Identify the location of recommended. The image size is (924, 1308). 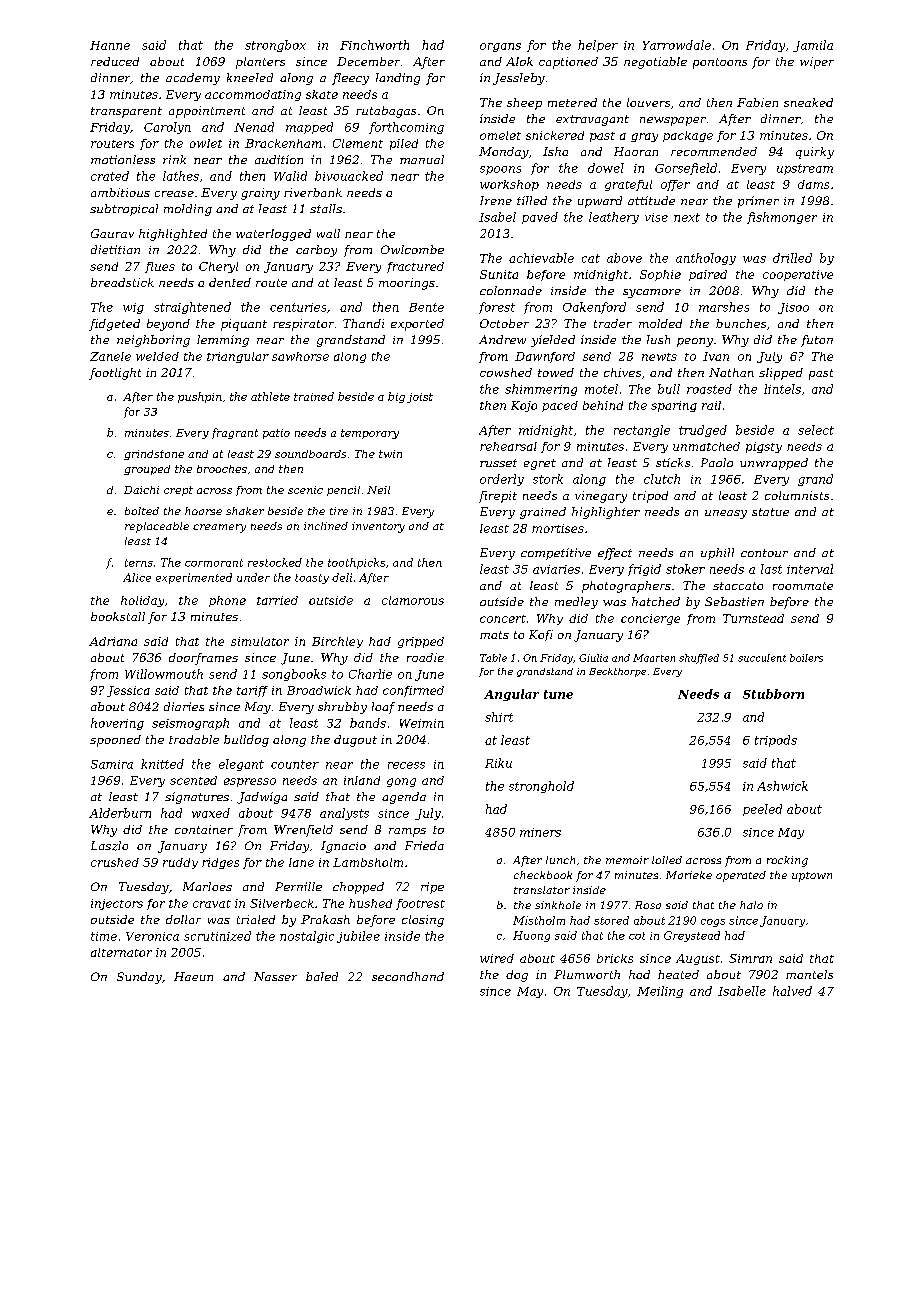
(714, 151).
